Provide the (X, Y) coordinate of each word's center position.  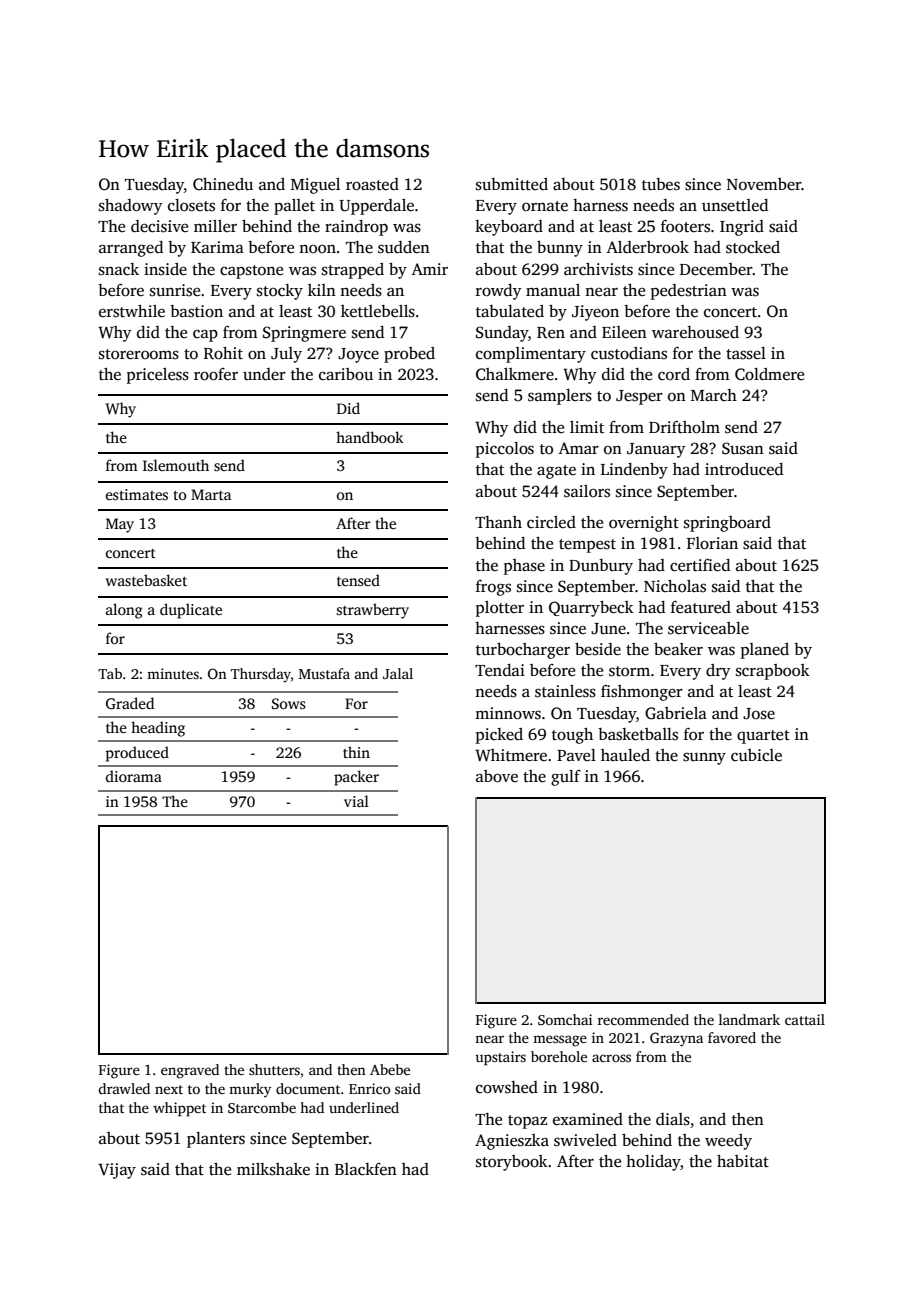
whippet (179, 1109)
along (124, 611)
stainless (565, 691)
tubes (661, 184)
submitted (512, 184)
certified (700, 565)
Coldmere (769, 374)
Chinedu (223, 184)
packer (356, 778)
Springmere (304, 334)
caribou (346, 374)
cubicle (756, 755)
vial (356, 801)
